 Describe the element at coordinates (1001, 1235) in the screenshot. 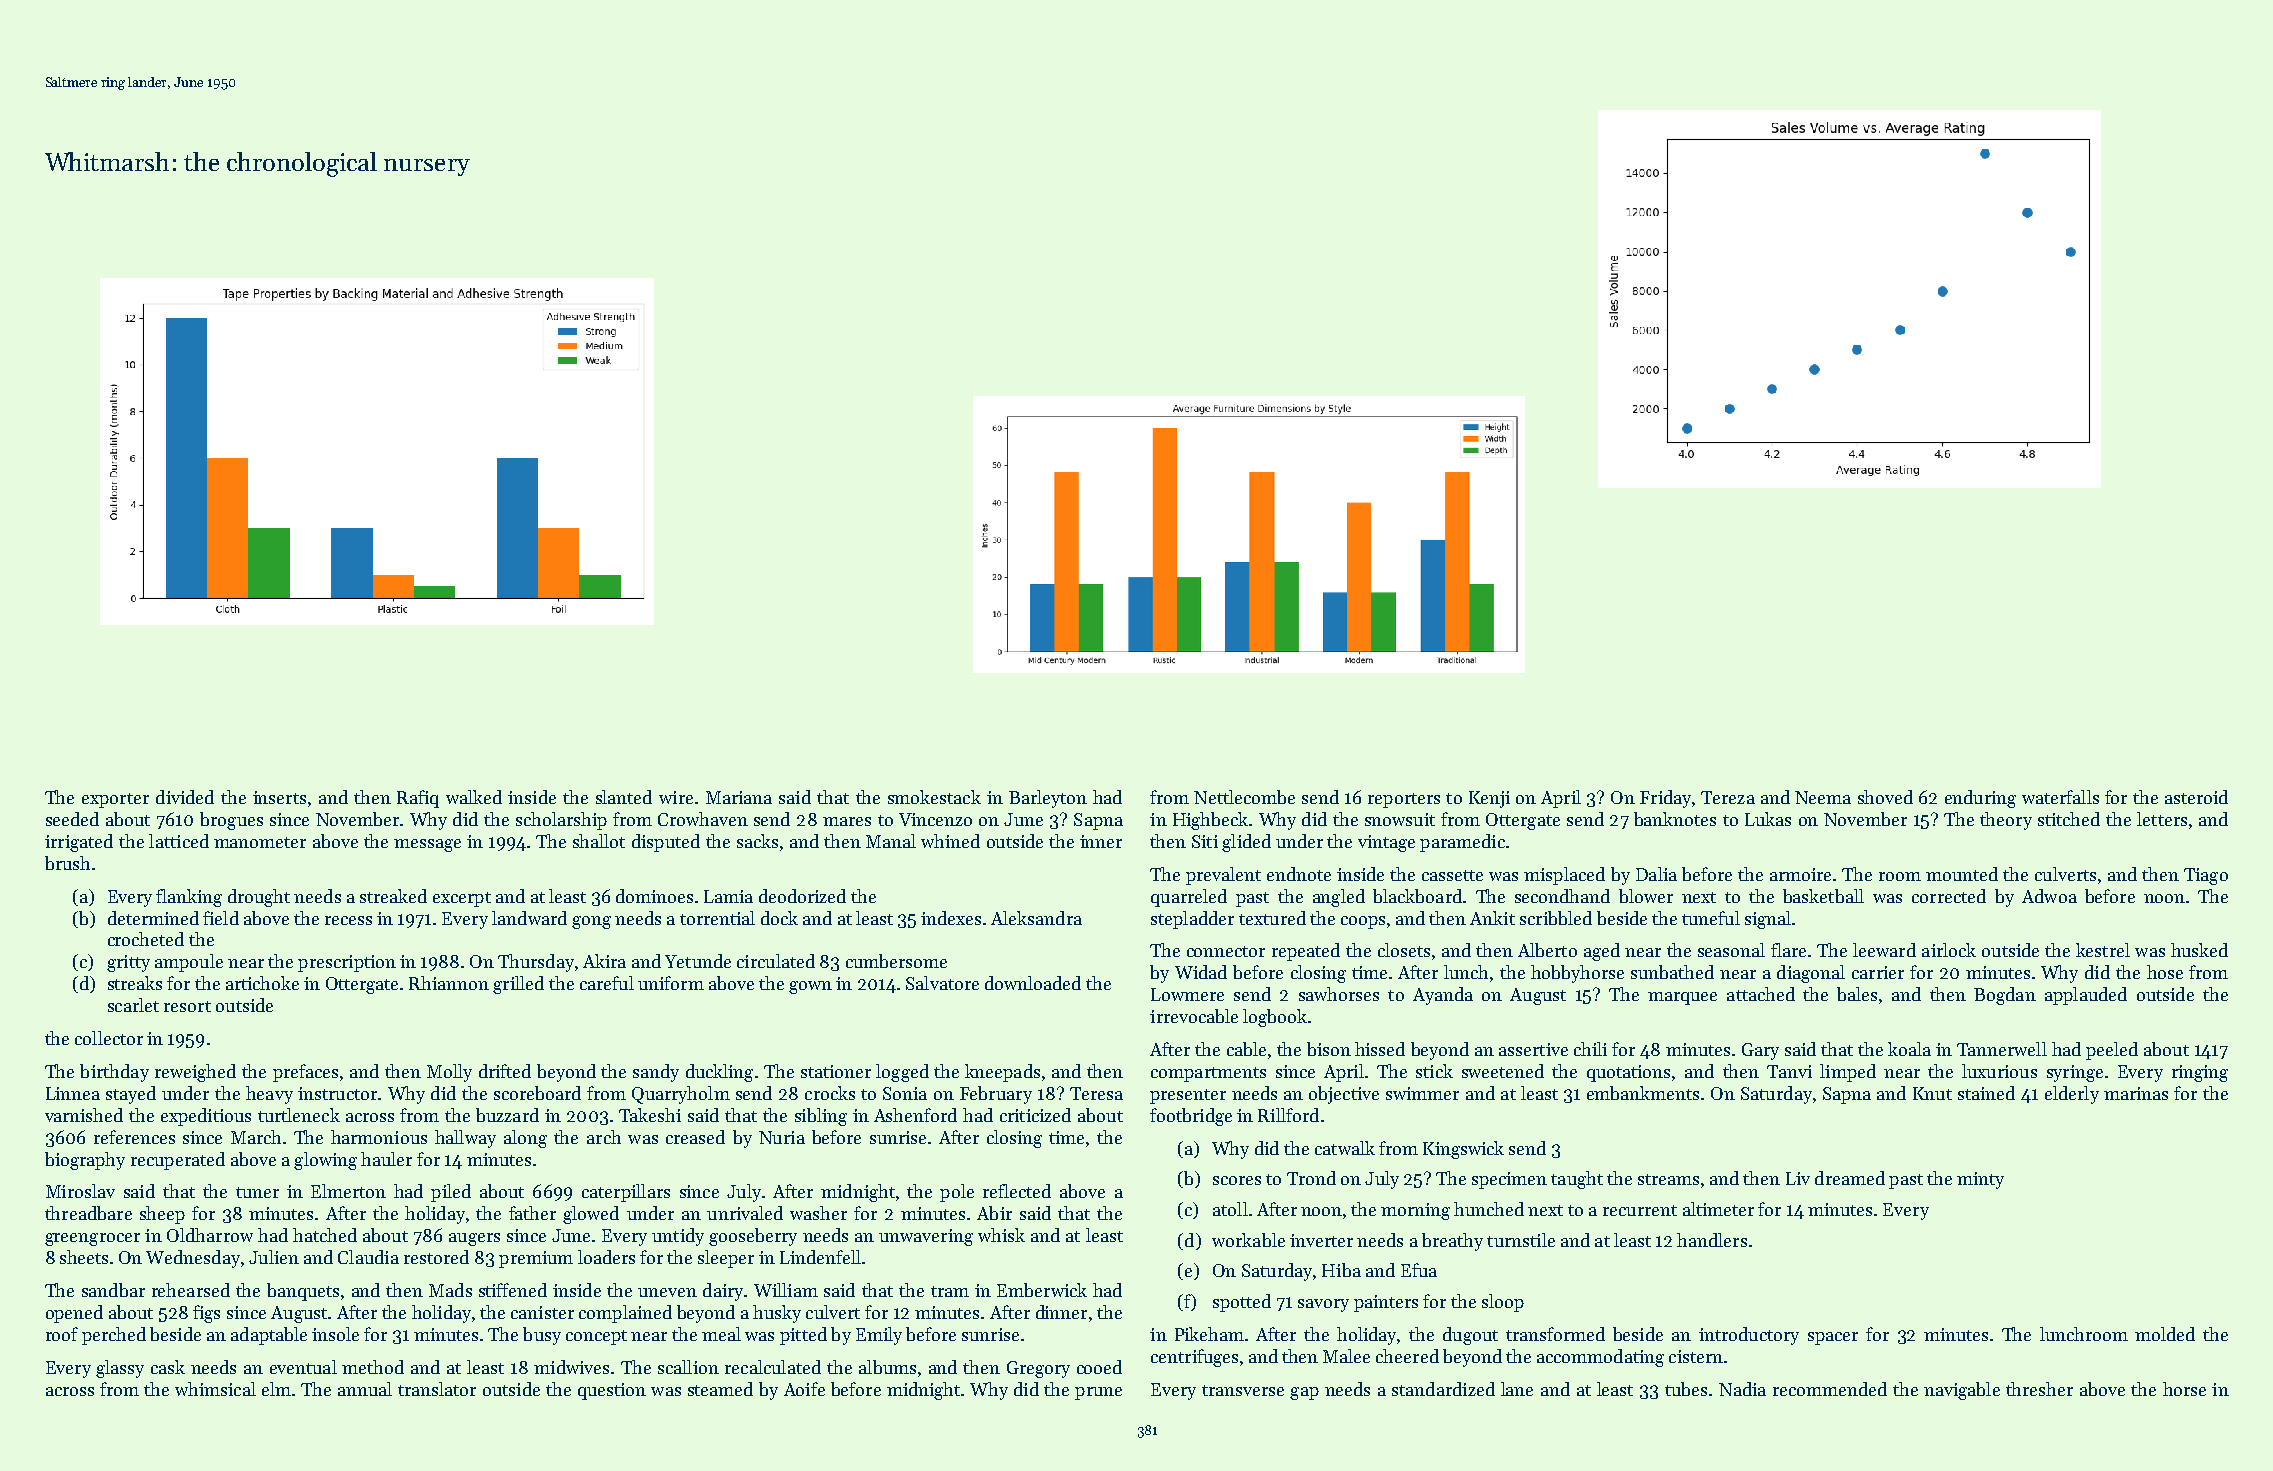

I see `whisk` at that location.
